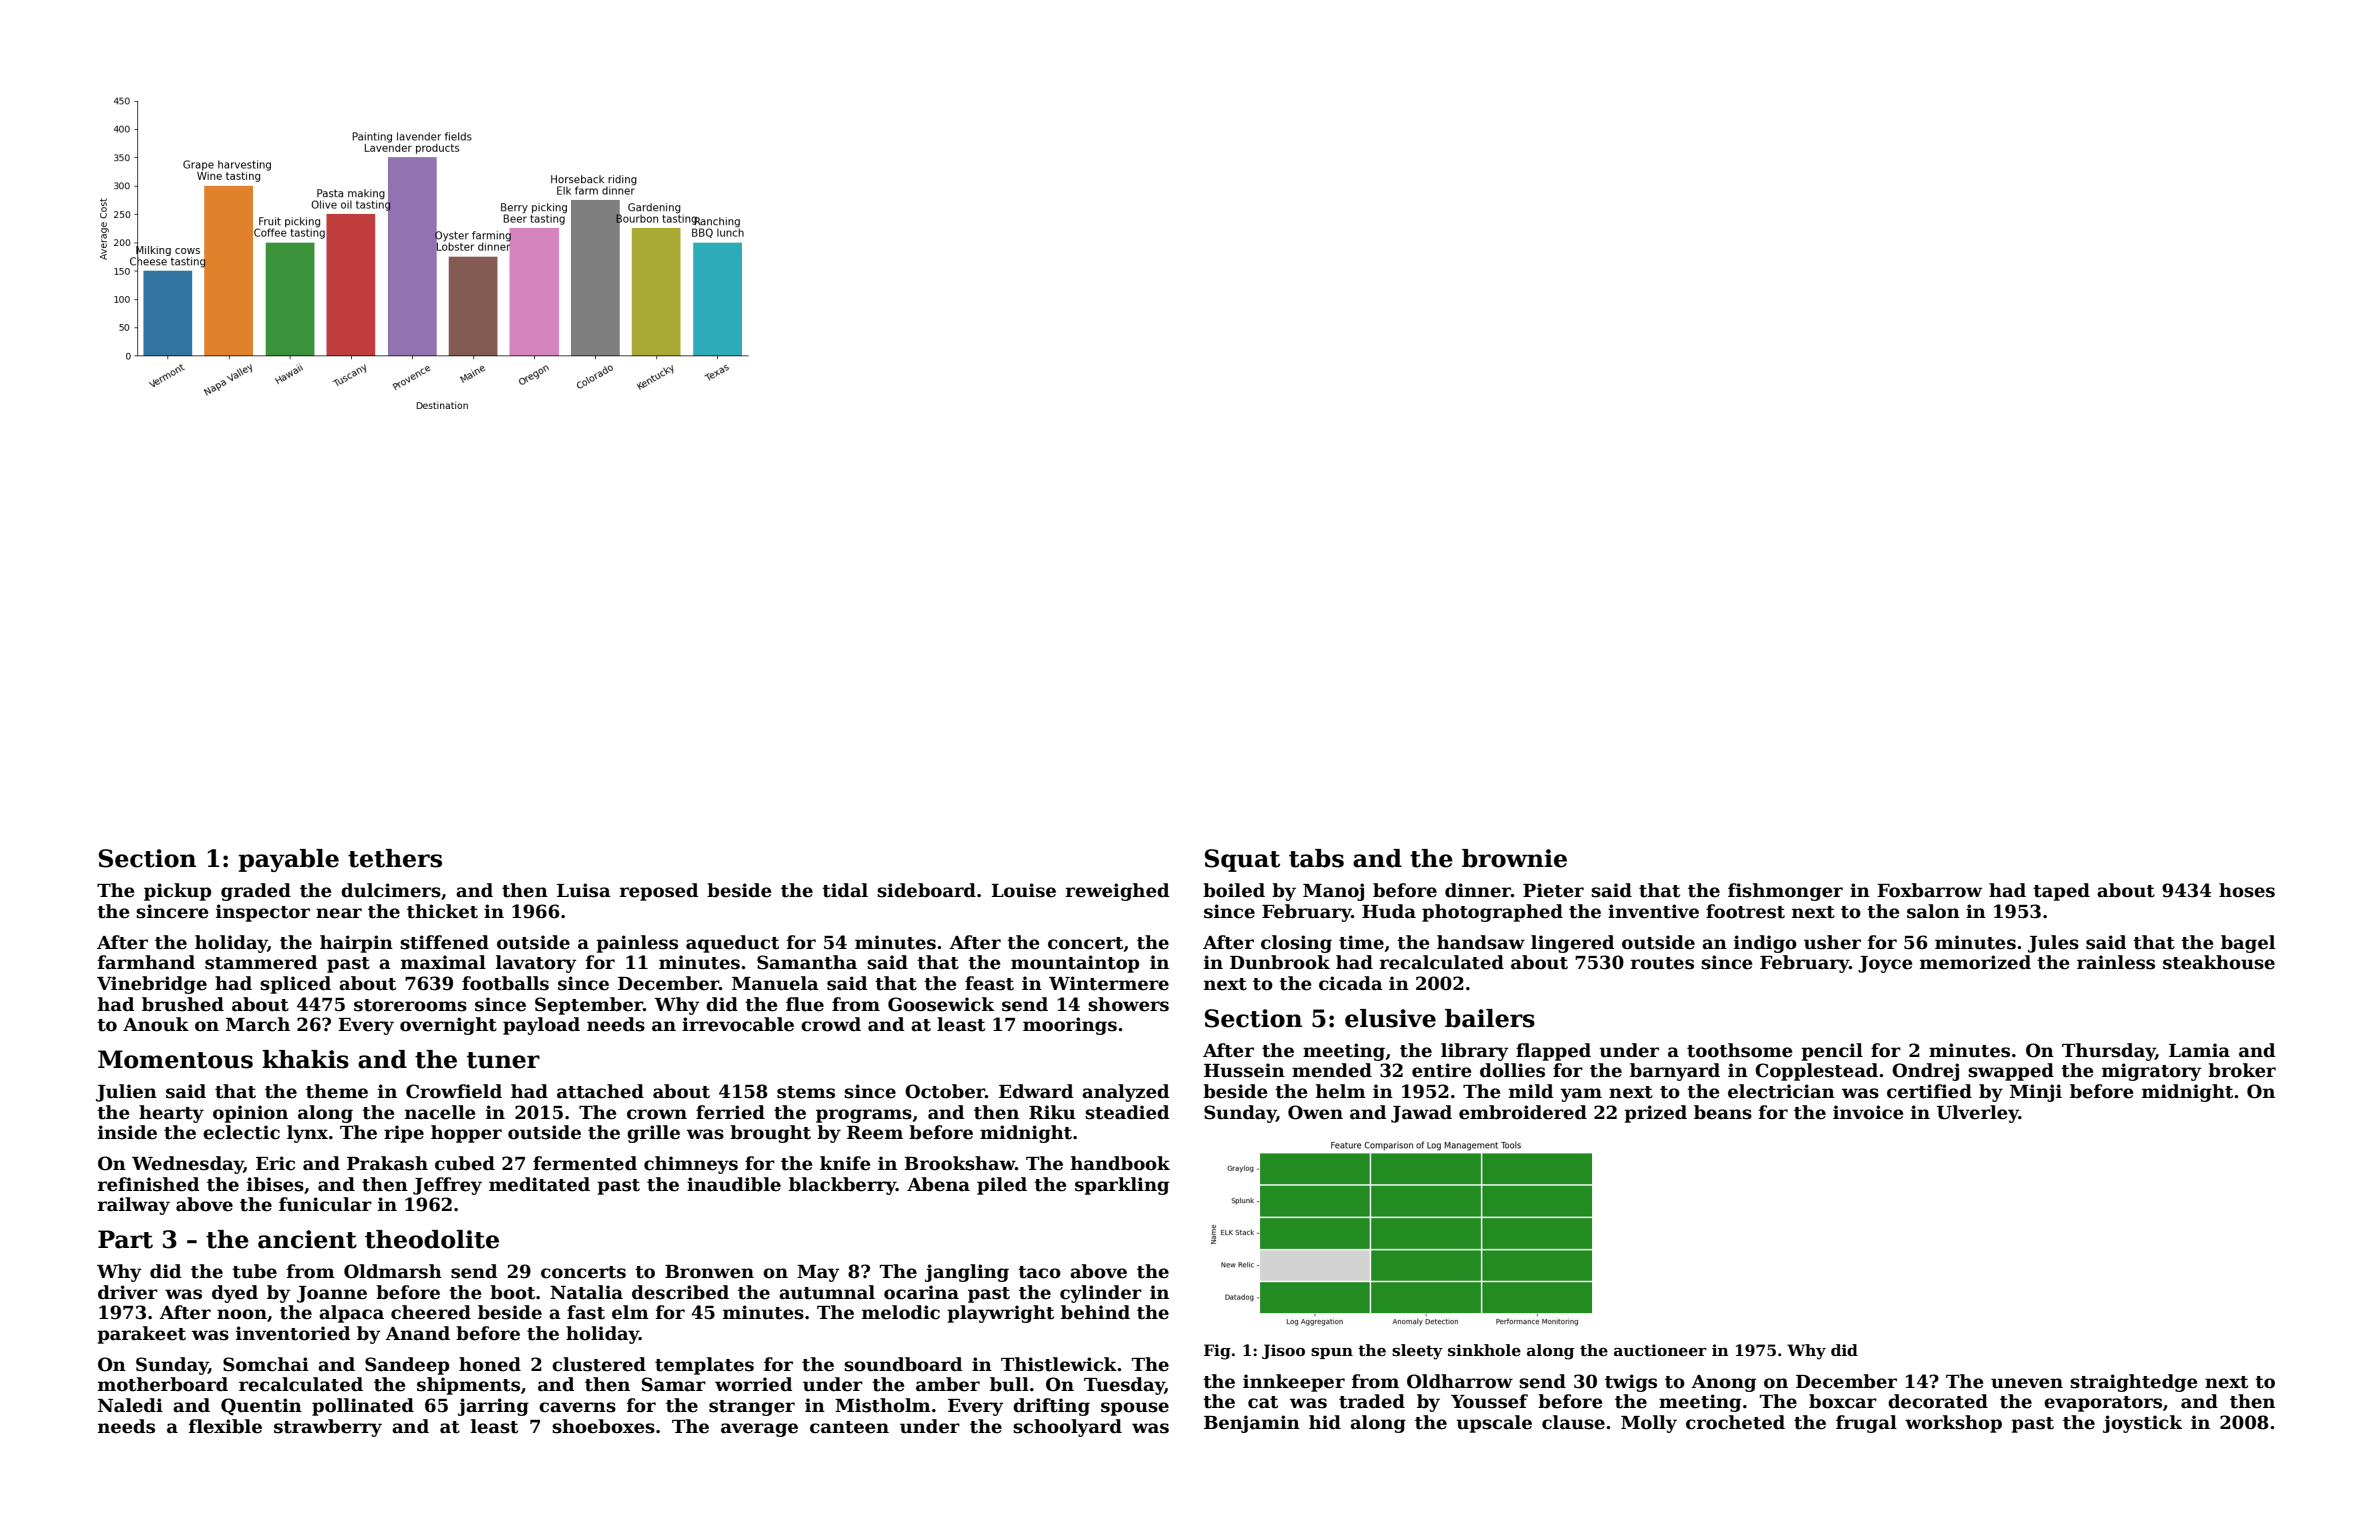 The height and width of the screenshot is (1536, 2373). Describe the element at coordinates (2247, 890) in the screenshot. I see `hoses` at that location.
